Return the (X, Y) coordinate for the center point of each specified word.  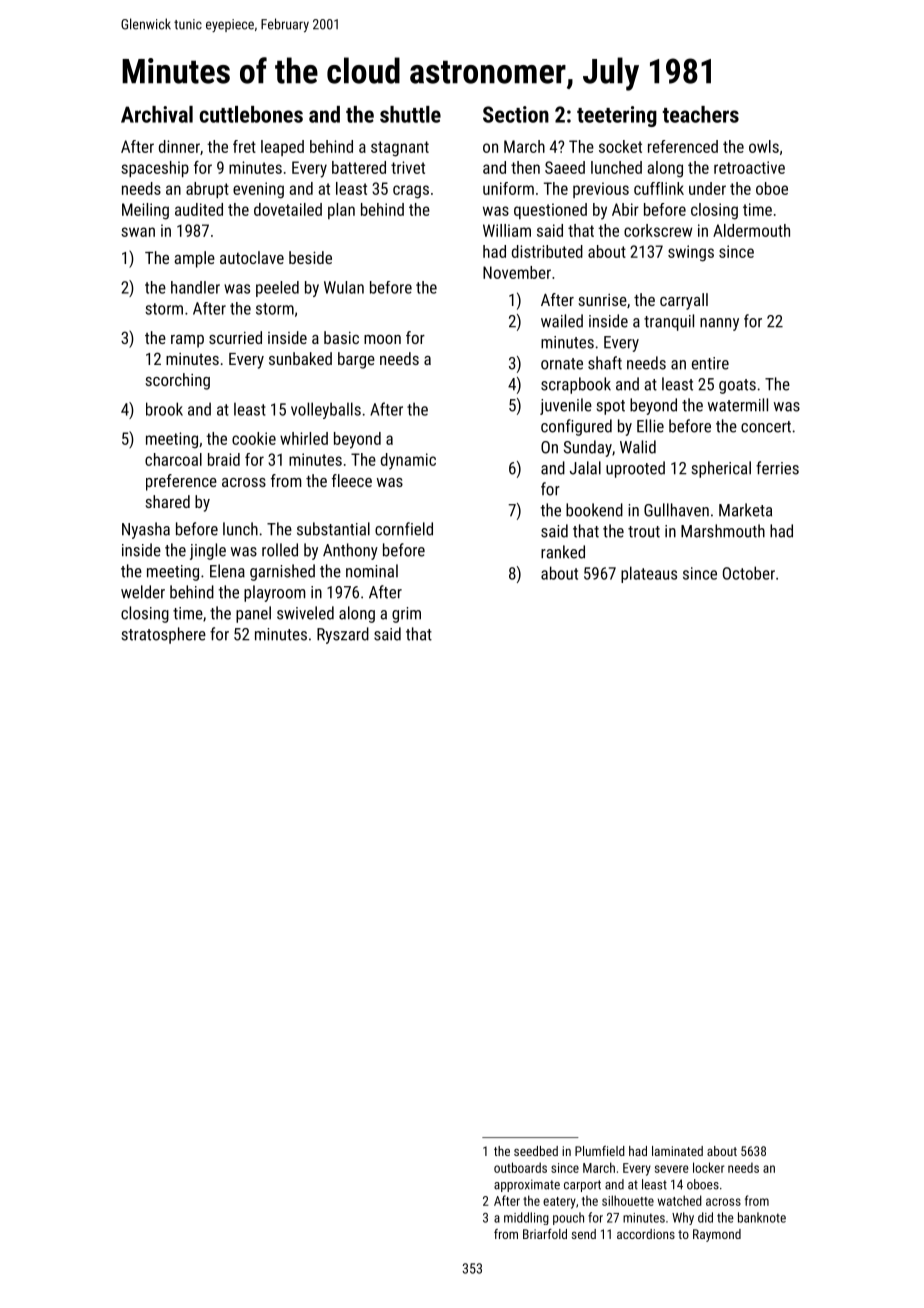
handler (195, 287)
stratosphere (164, 635)
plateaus (649, 574)
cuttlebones (251, 114)
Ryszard (343, 635)
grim (406, 615)
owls (764, 146)
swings (691, 253)
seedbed (536, 1151)
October (749, 573)
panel (253, 614)
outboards (520, 1167)
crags (411, 192)
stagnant (400, 149)
